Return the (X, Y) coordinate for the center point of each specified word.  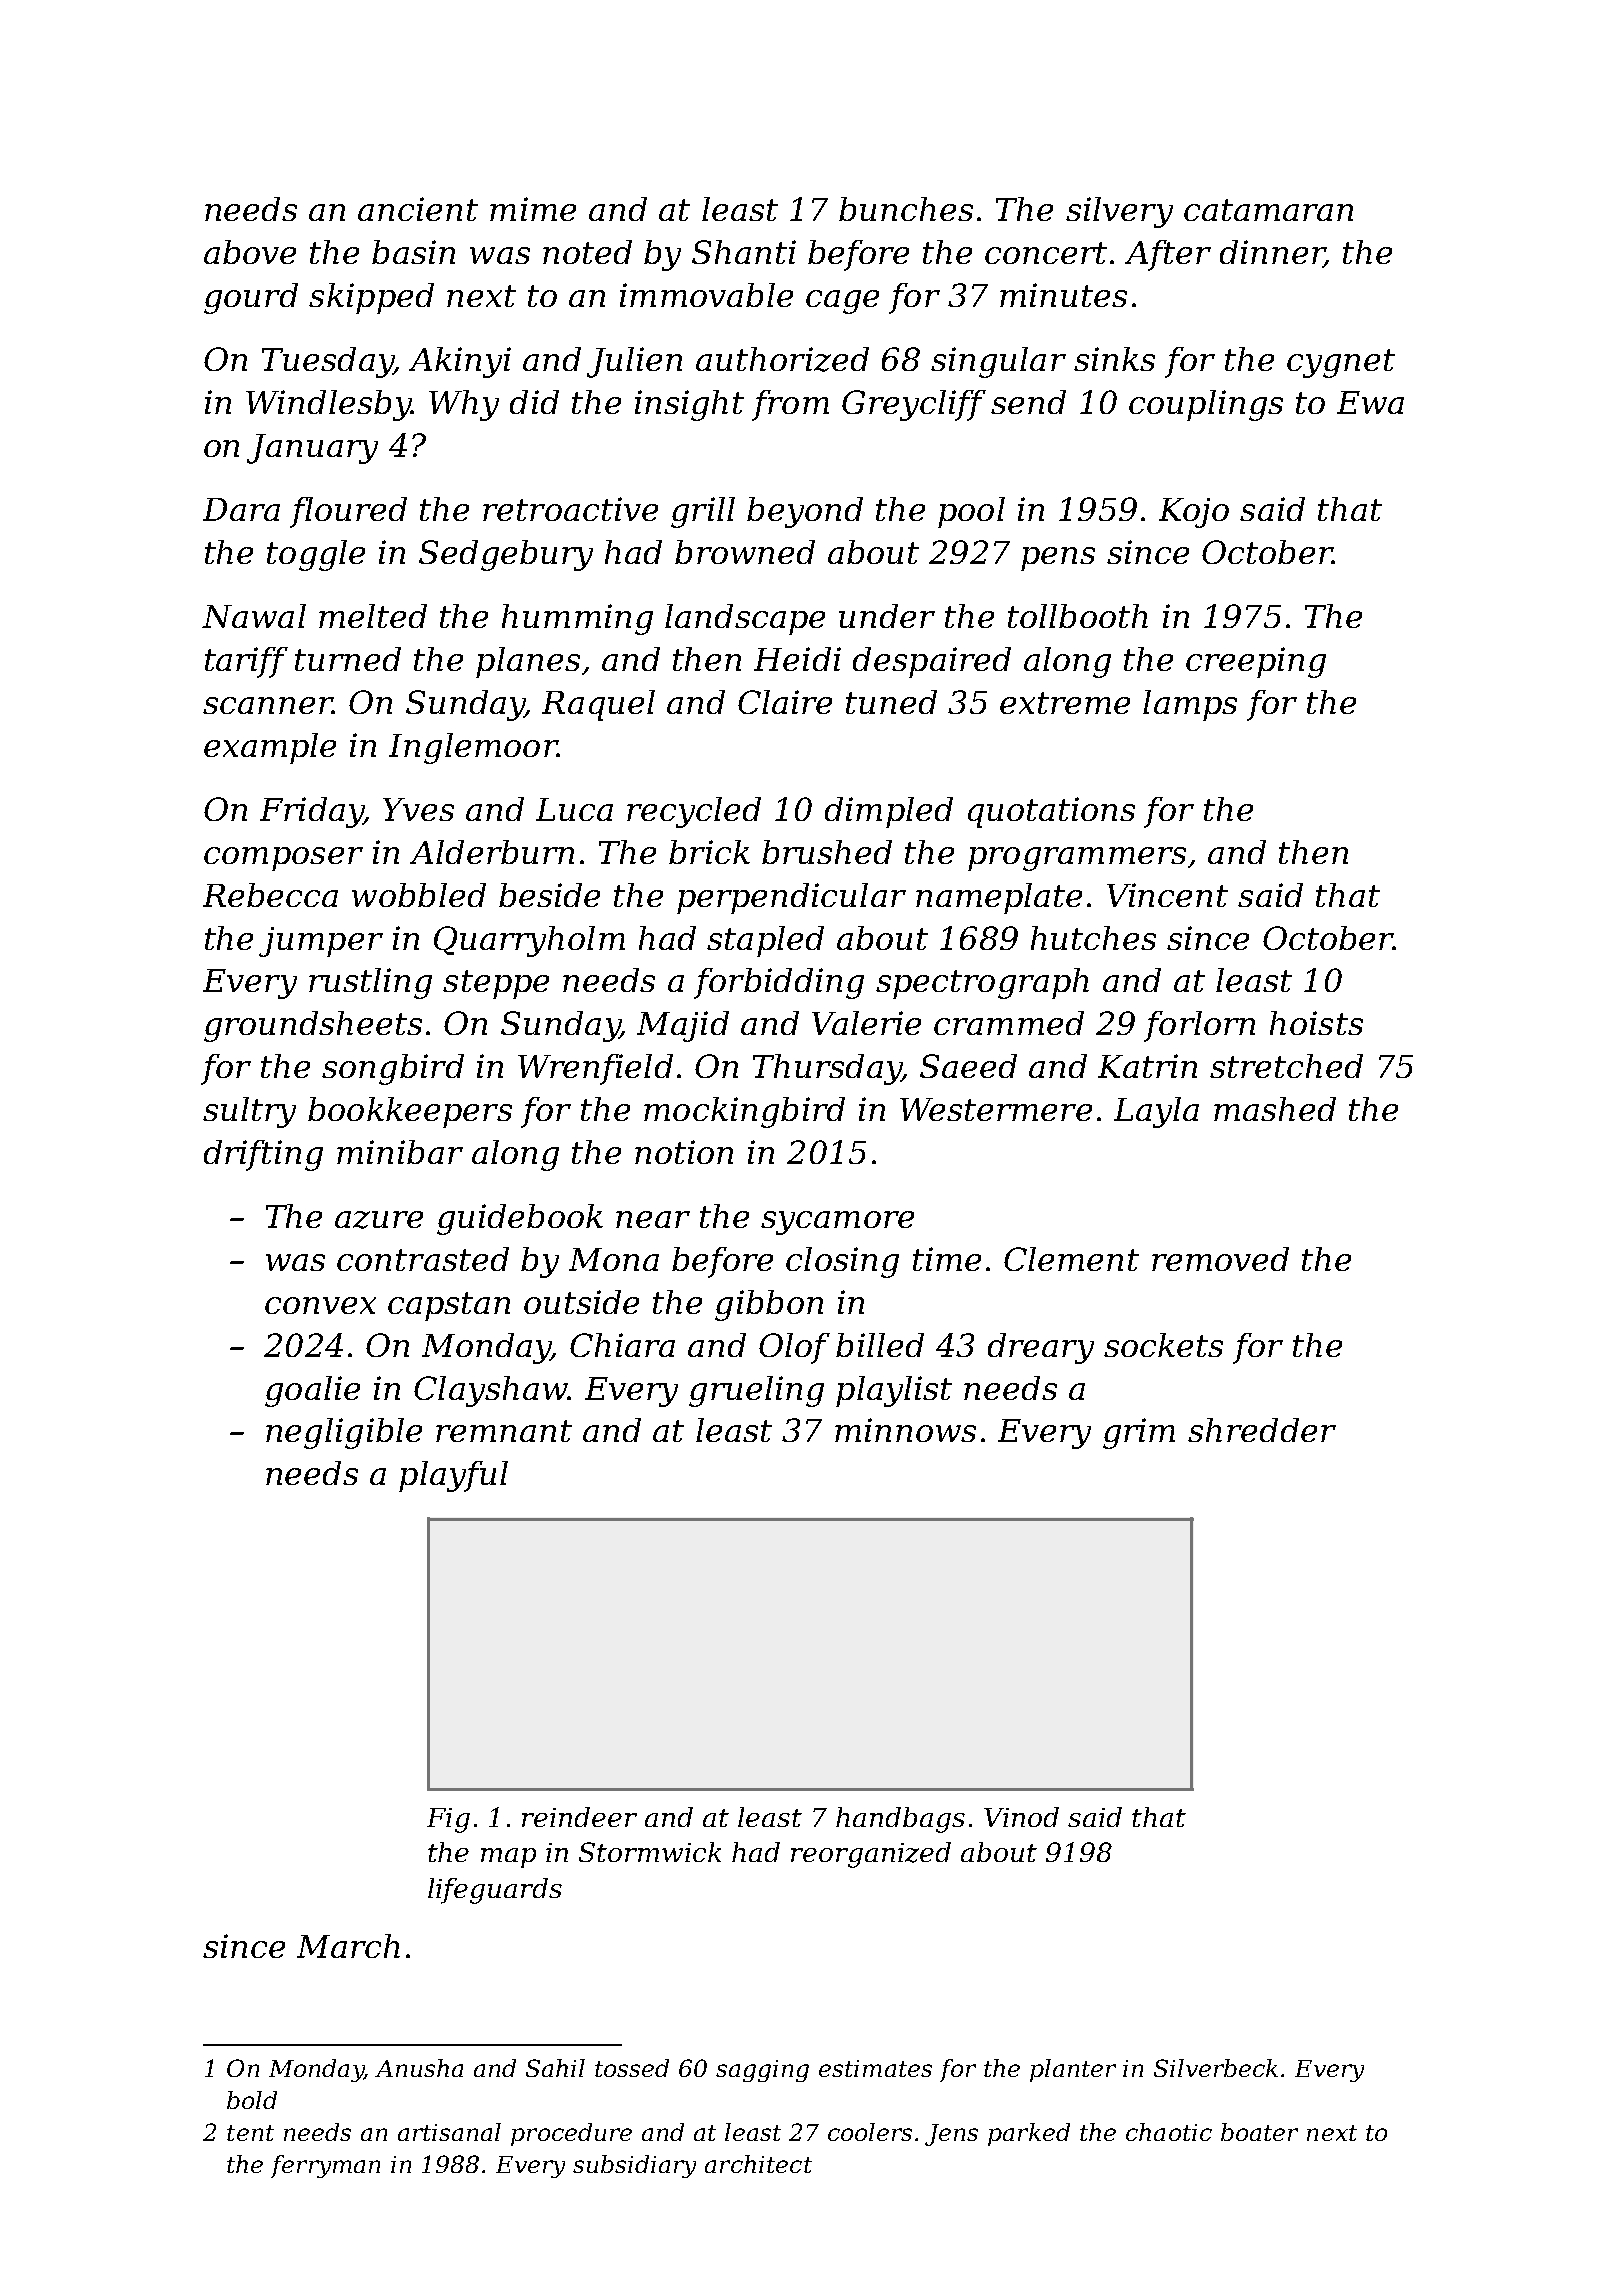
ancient (418, 209)
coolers (870, 2132)
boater (1259, 2132)
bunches (906, 209)
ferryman (325, 2166)
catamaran (1268, 210)
